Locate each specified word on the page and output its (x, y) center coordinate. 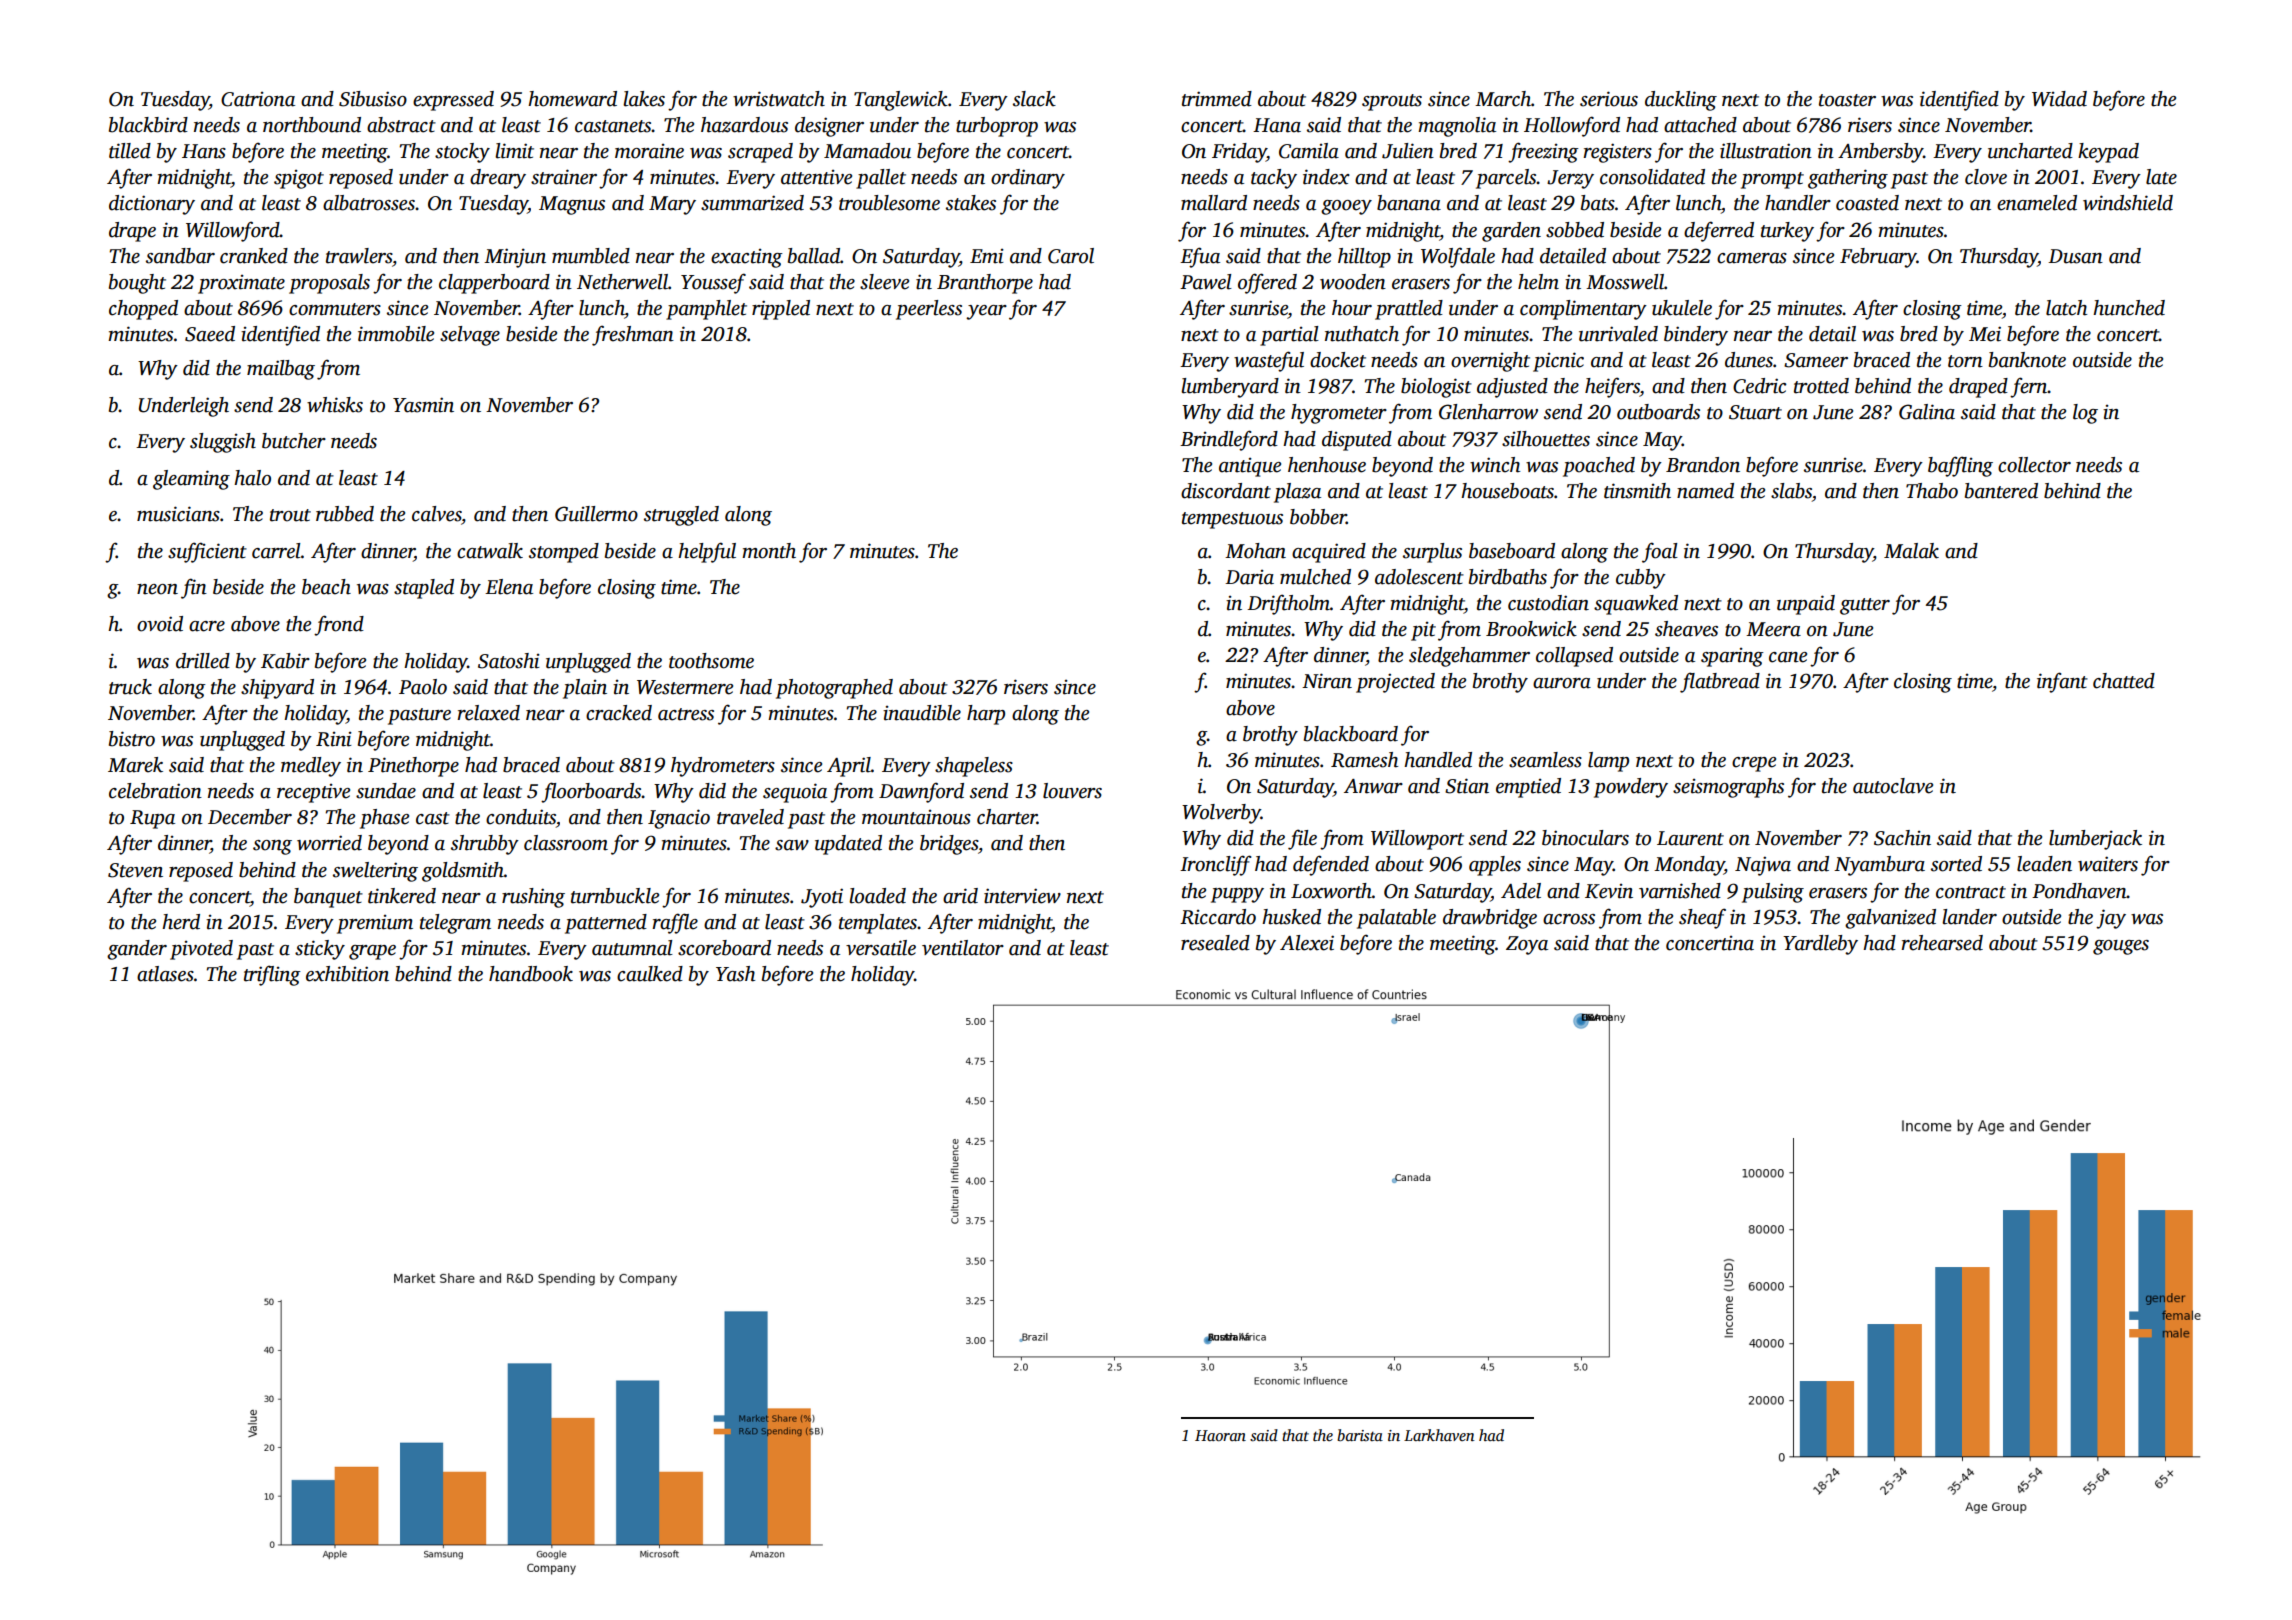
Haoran (1220, 1435)
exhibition (347, 974)
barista (1360, 1435)
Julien (1408, 151)
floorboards (591, 792)
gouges (2121, 947)
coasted (1867, 203)
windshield (2128, 203)
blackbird (148, 125)
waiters (2108, 864)
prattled (1409, 310)
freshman (633, 335)
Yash (735, 974)
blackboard (1351, 734)
